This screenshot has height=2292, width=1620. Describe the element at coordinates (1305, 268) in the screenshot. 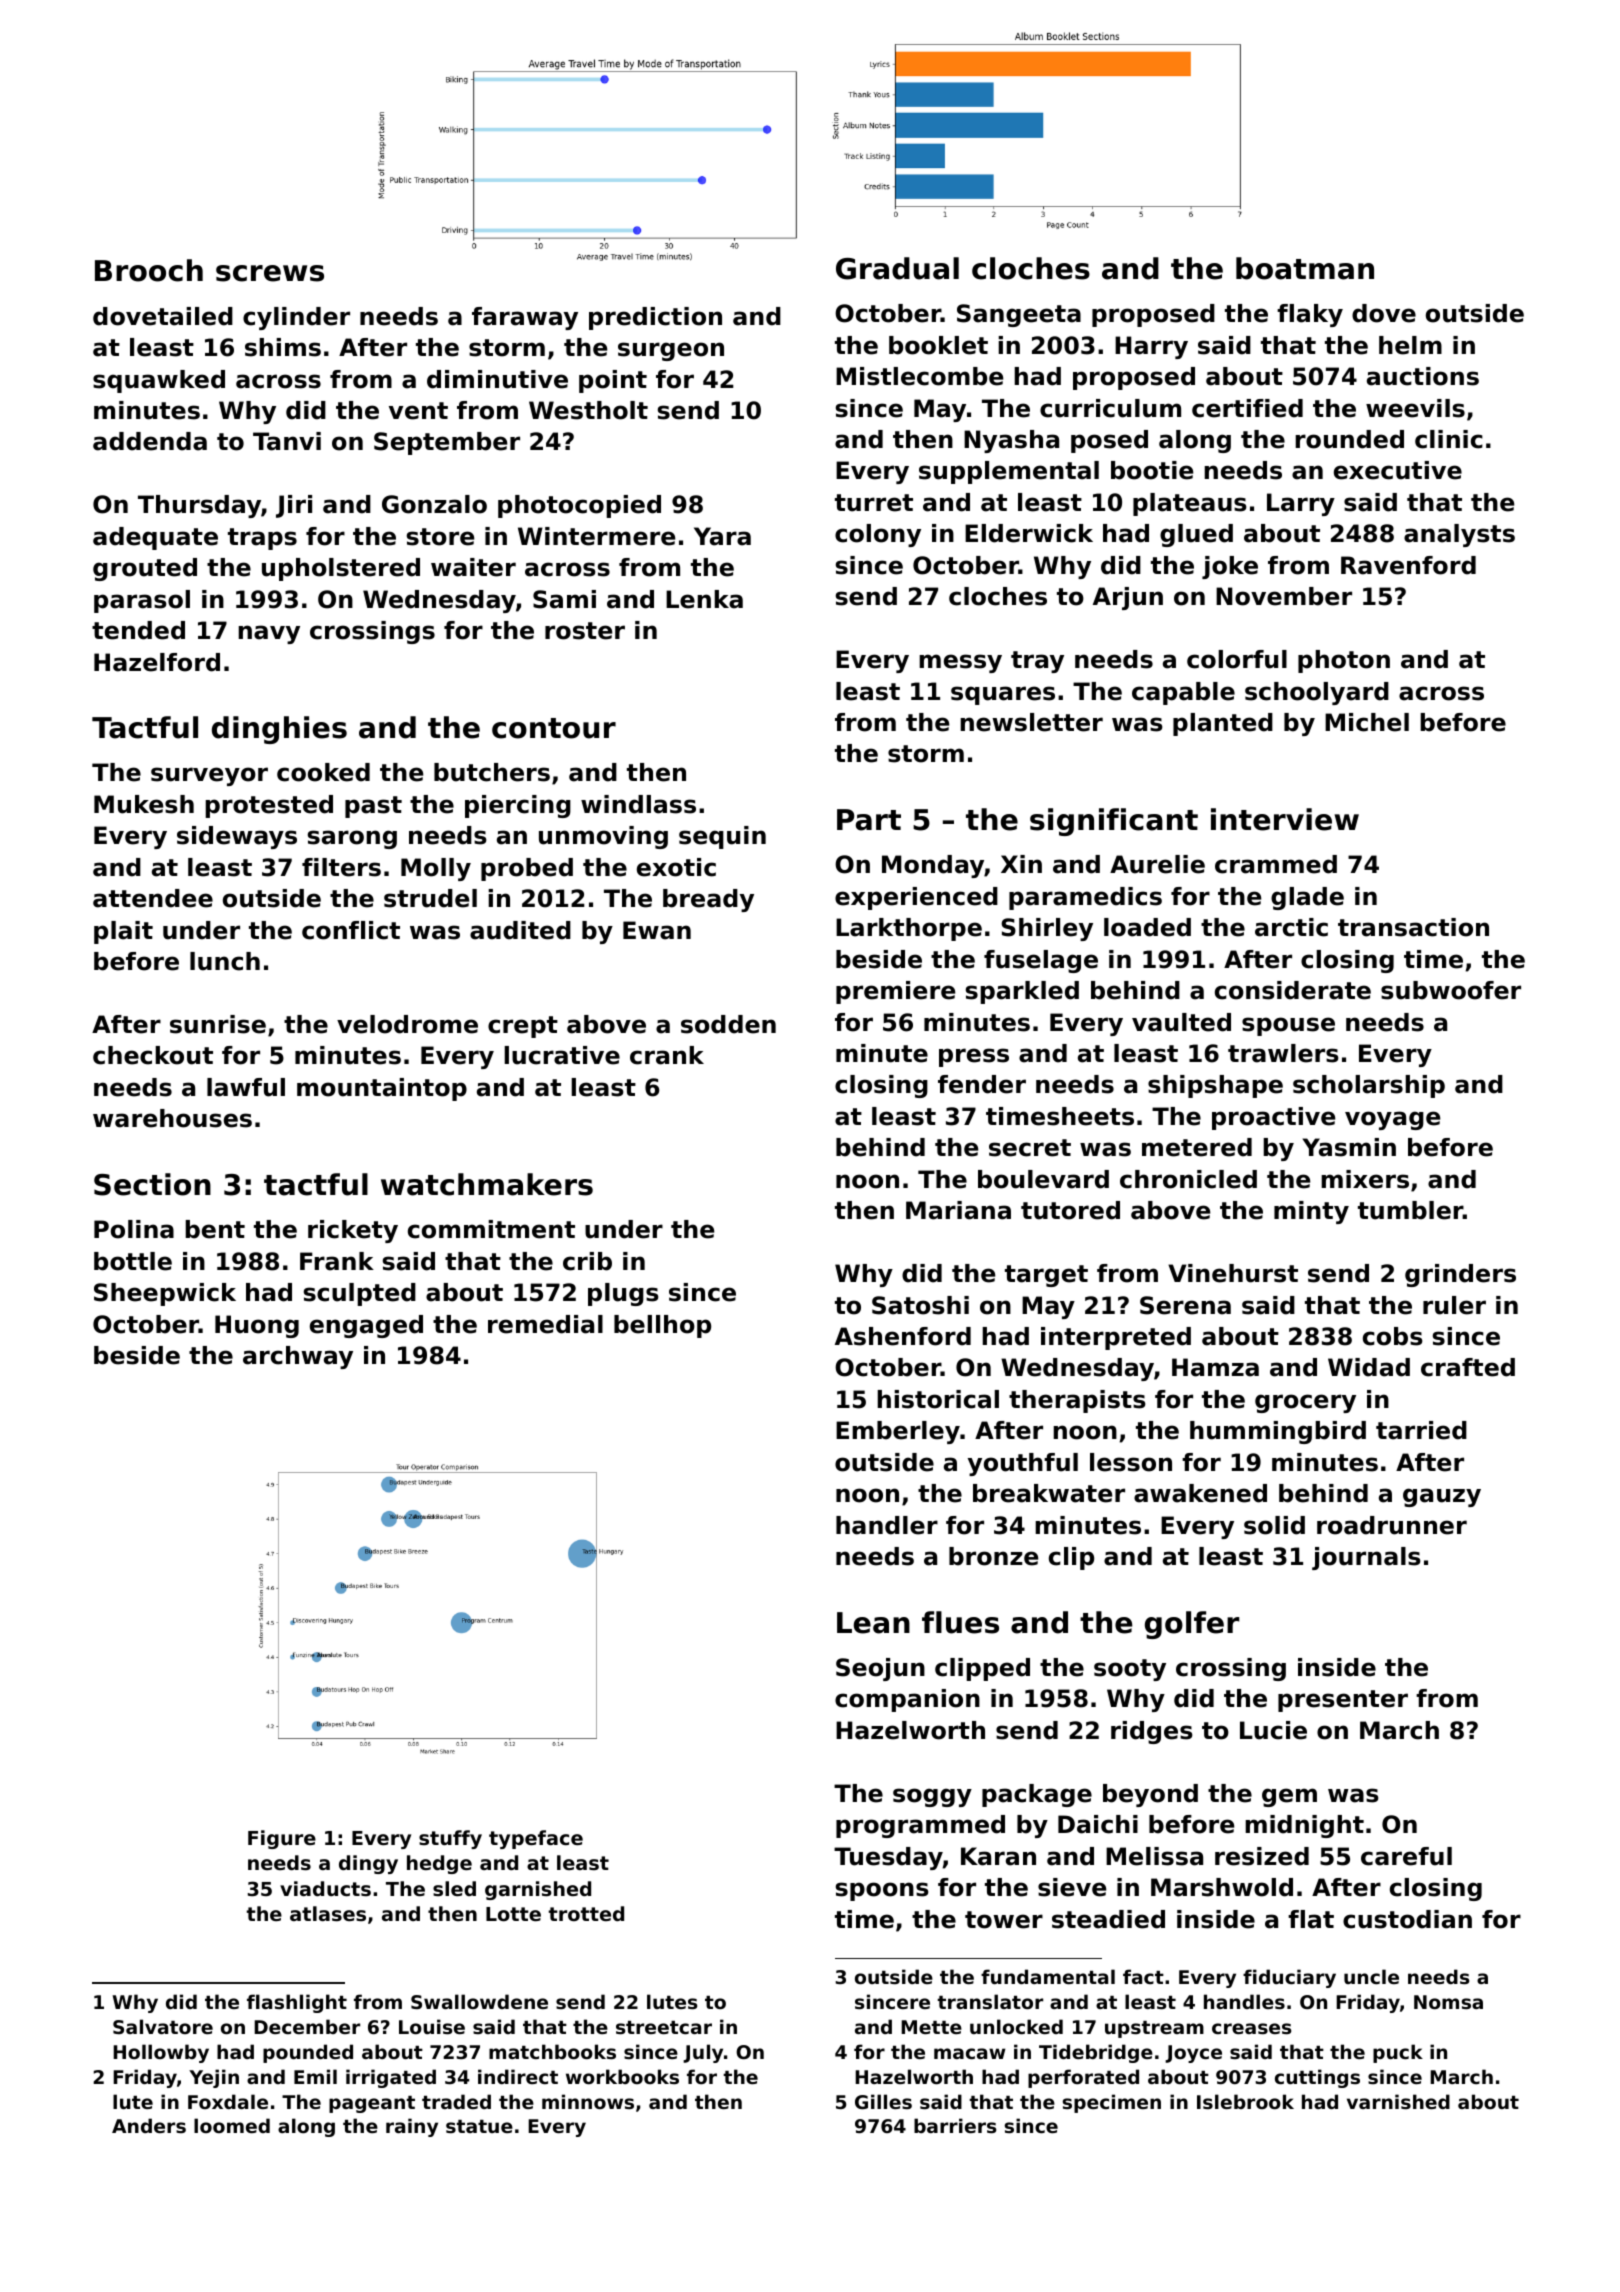

I see `boatman` at that location.
